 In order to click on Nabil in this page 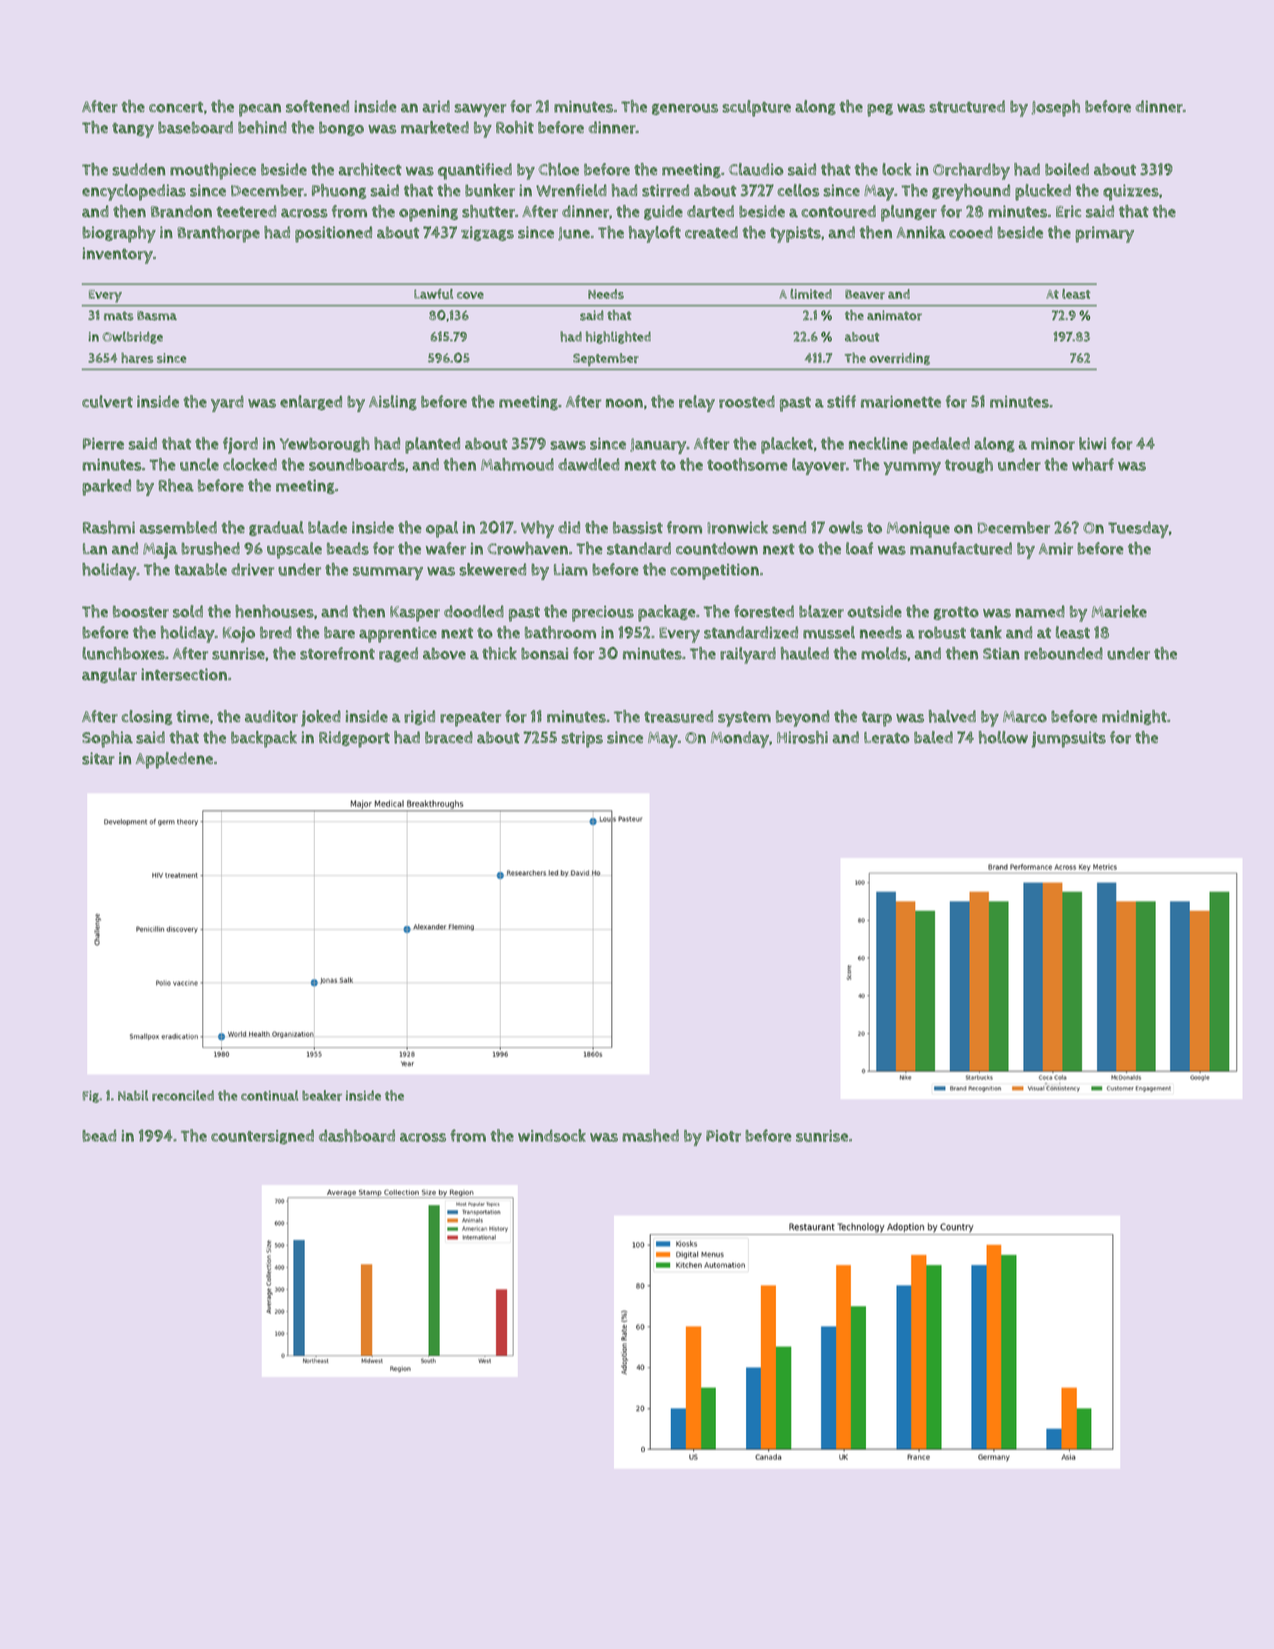, I will do `click(133, 1095)`.
